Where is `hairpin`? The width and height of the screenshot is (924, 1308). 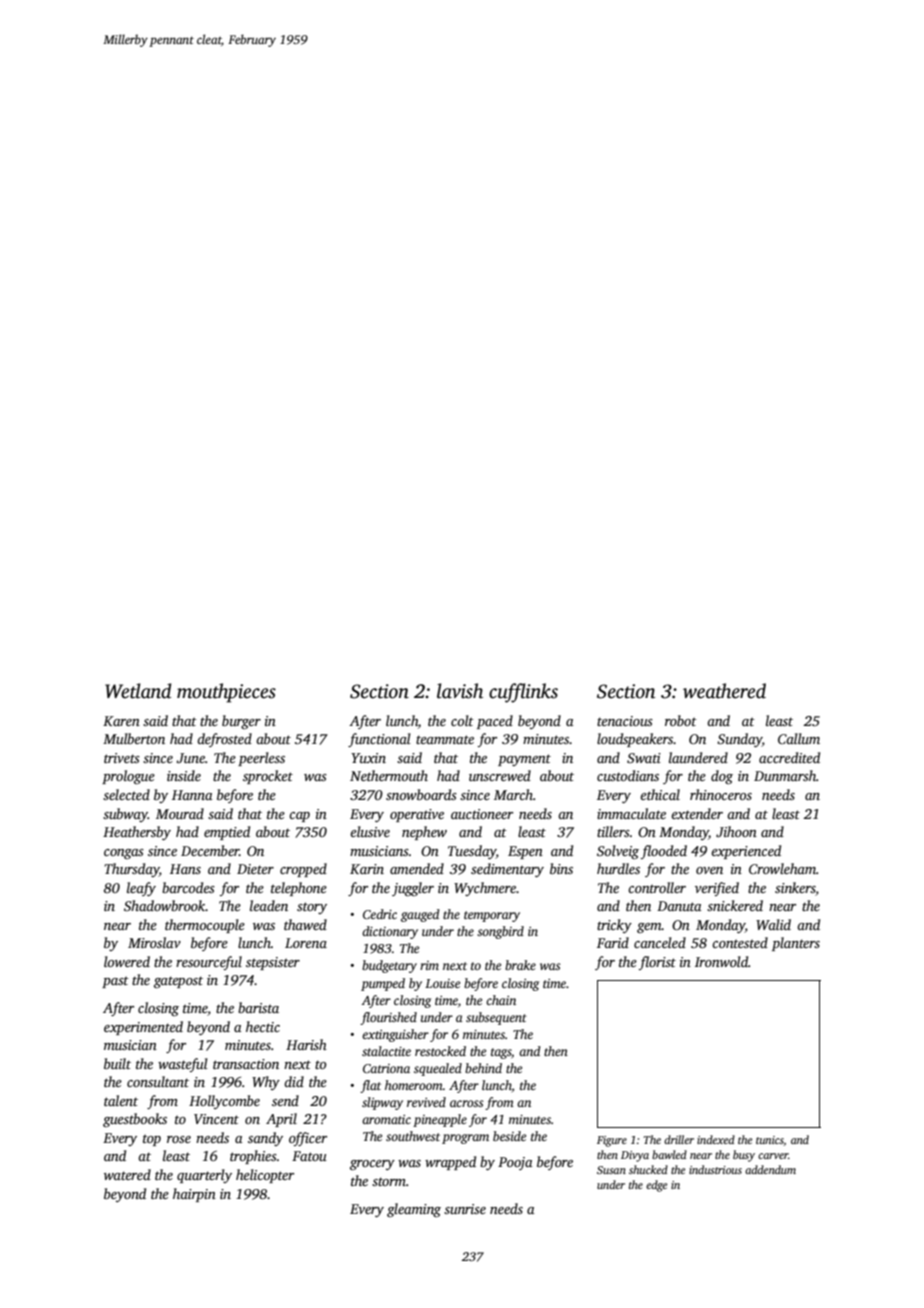
hairpin is located at coordinates (194, 1195).
